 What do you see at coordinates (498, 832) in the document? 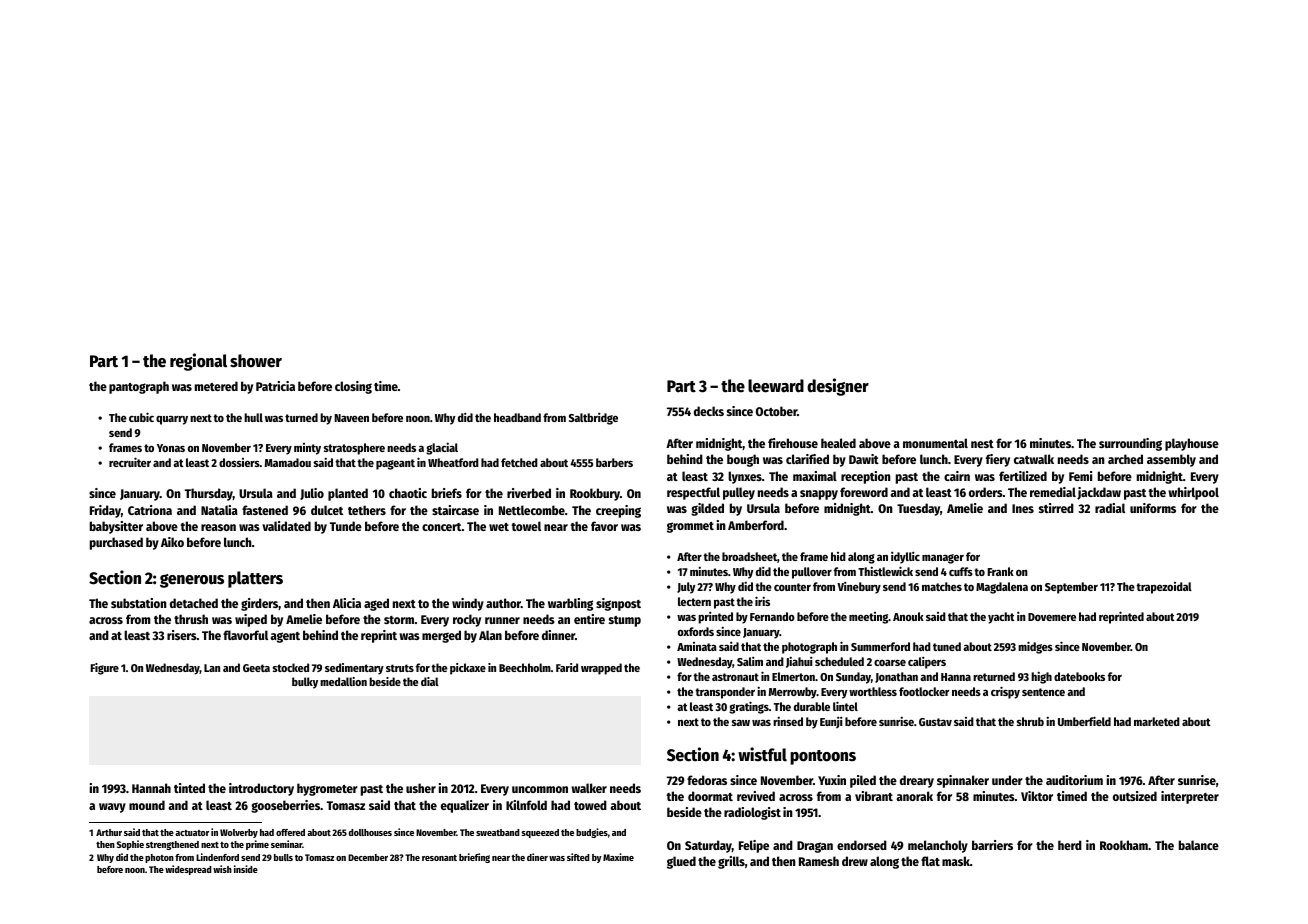
I see `sweatband` at bounding box center [498, 832].
